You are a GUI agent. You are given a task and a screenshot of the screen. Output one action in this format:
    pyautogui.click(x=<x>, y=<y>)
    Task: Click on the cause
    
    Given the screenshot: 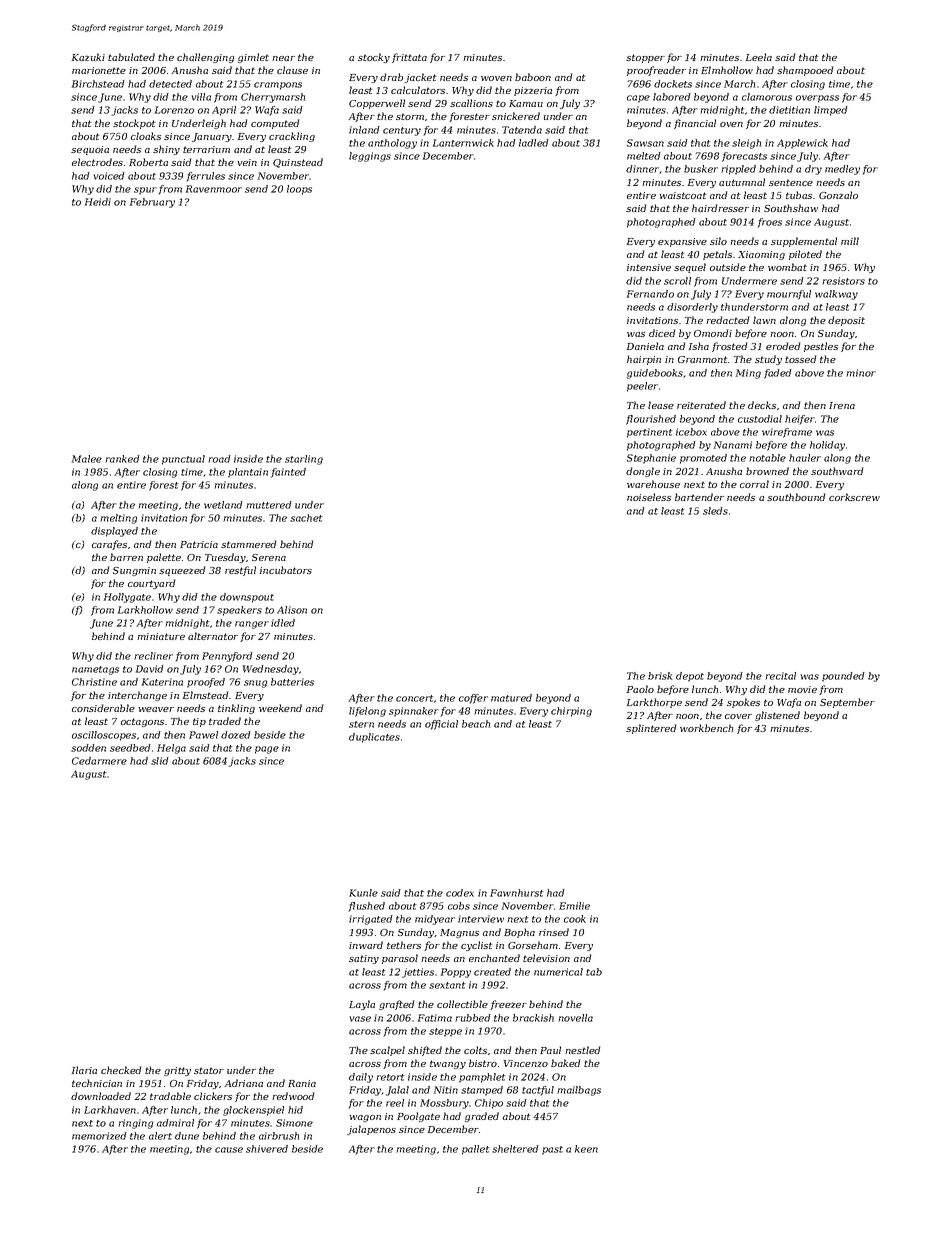 What is the action you would take?
    pyautogui.click(x=229, y=1150)
